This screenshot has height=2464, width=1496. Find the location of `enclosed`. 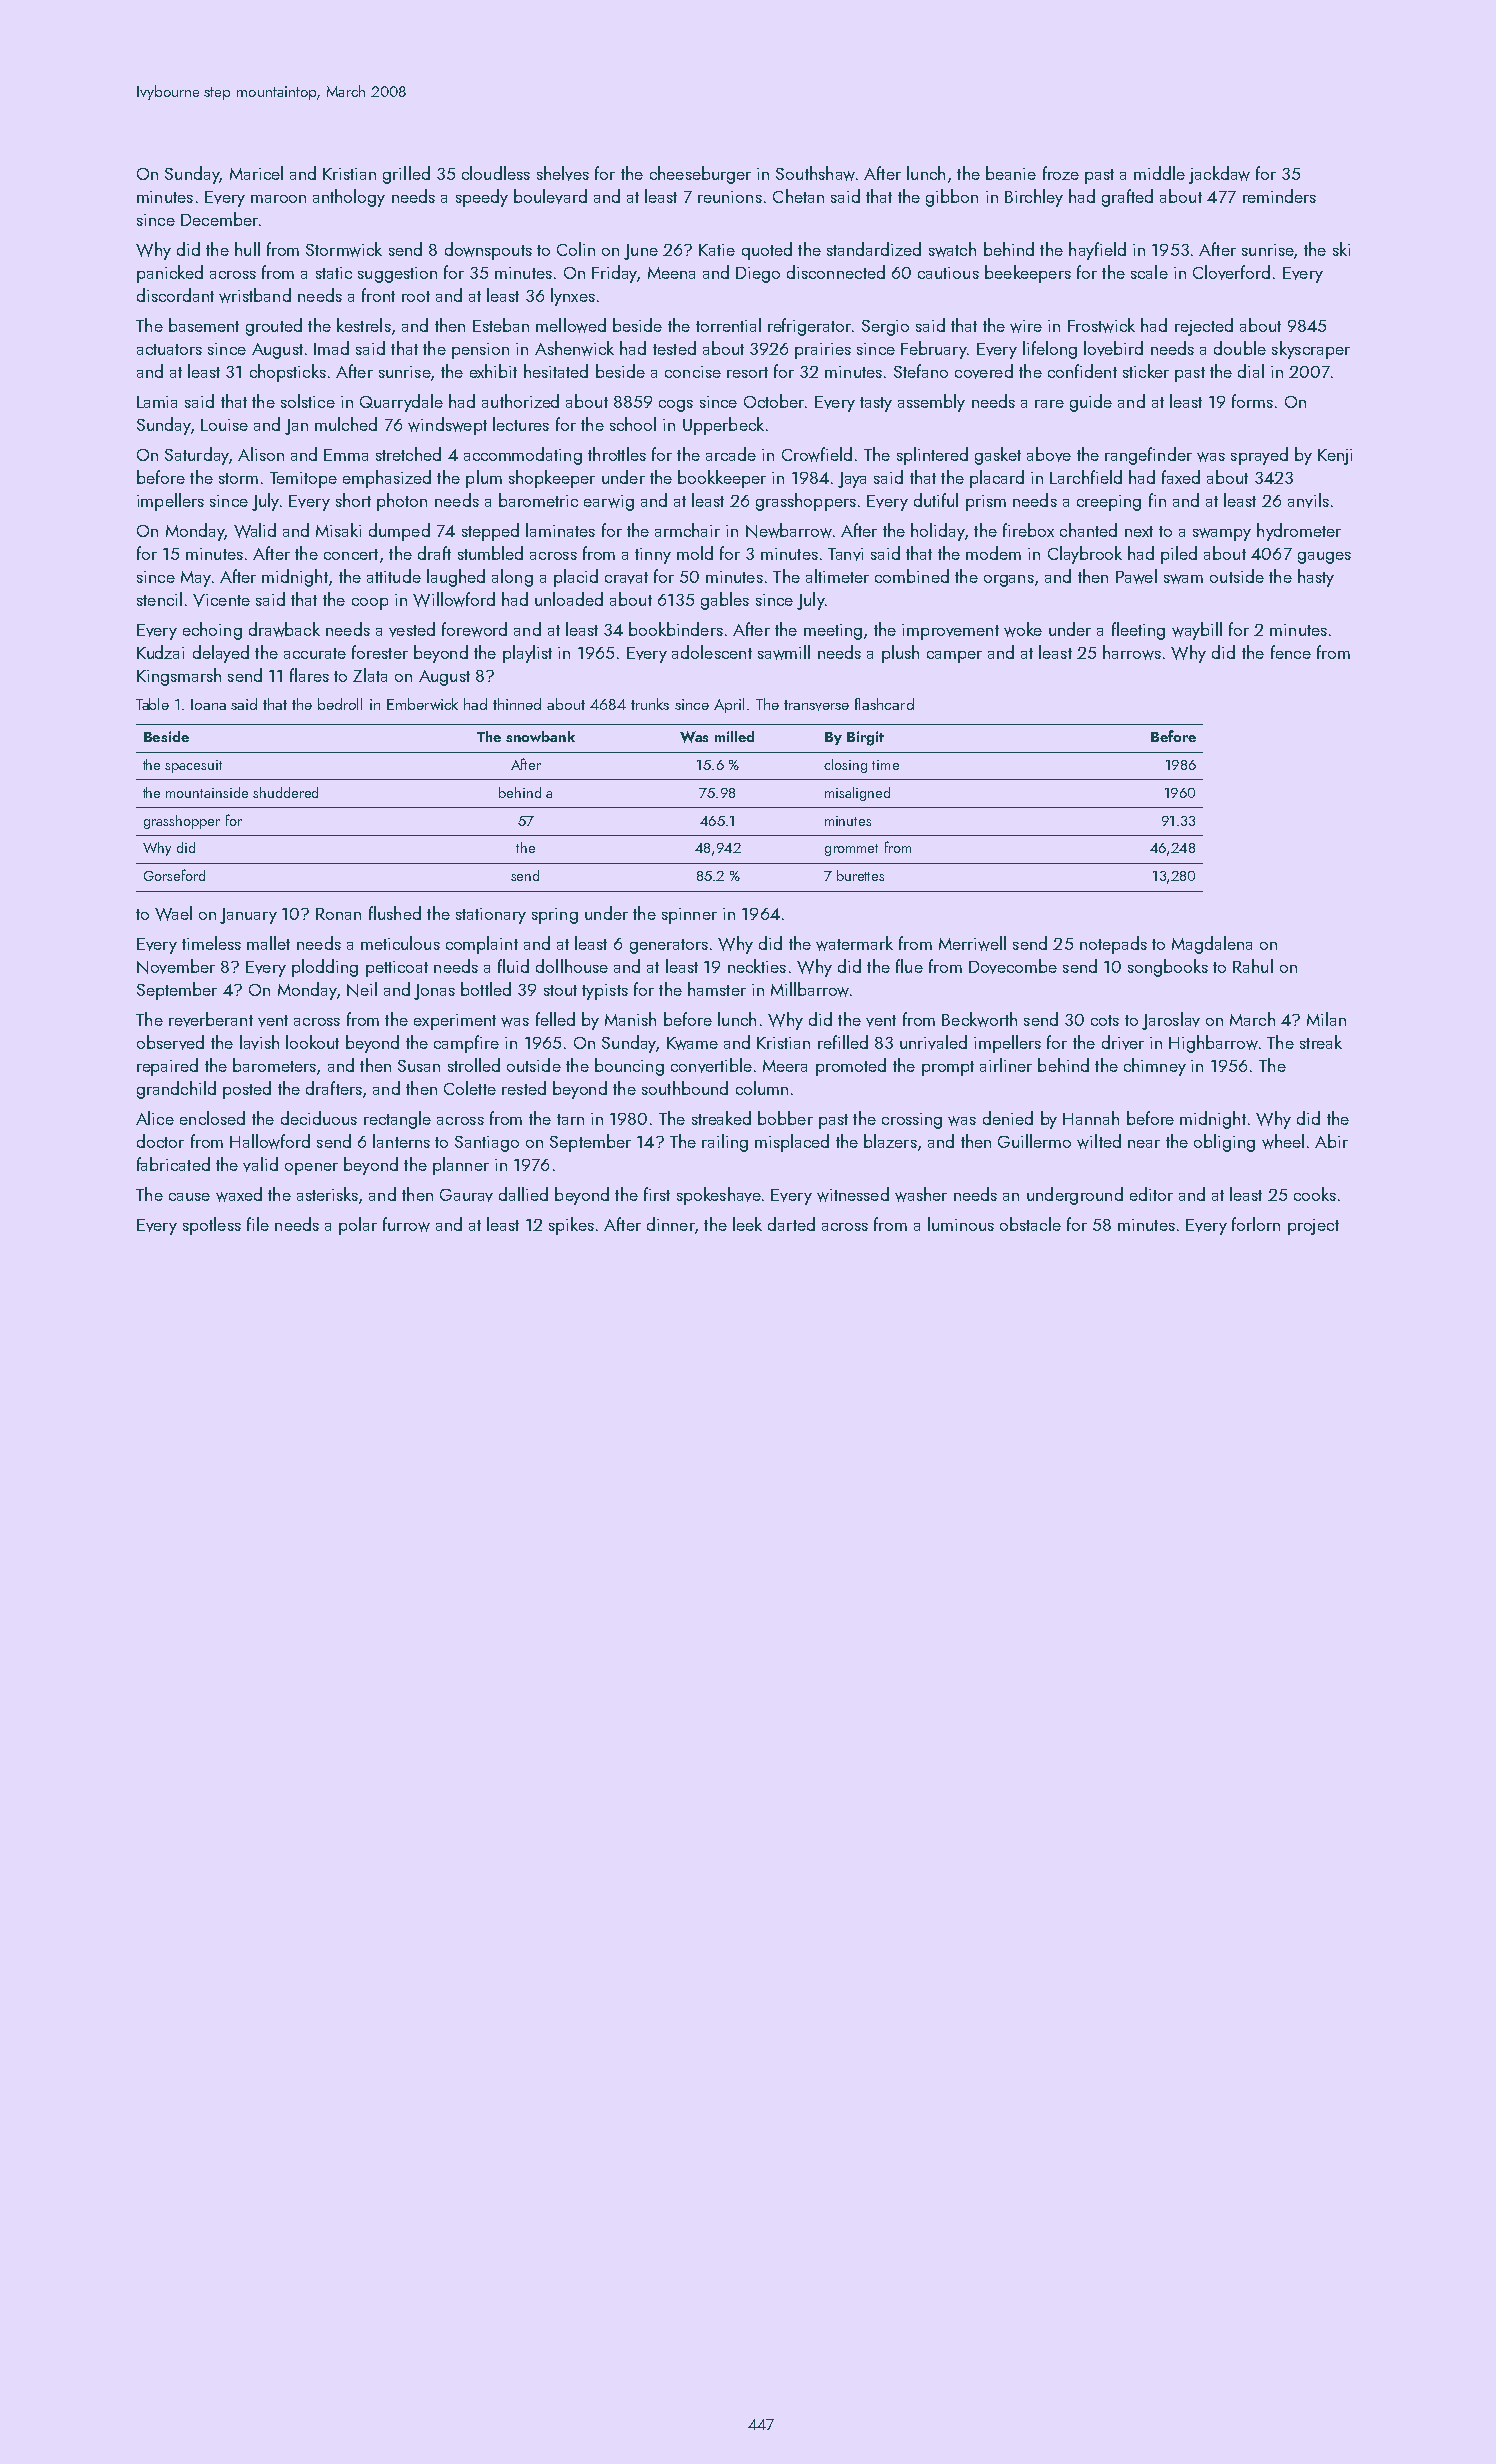

enclosed is located at coordinates (212, 1118).
